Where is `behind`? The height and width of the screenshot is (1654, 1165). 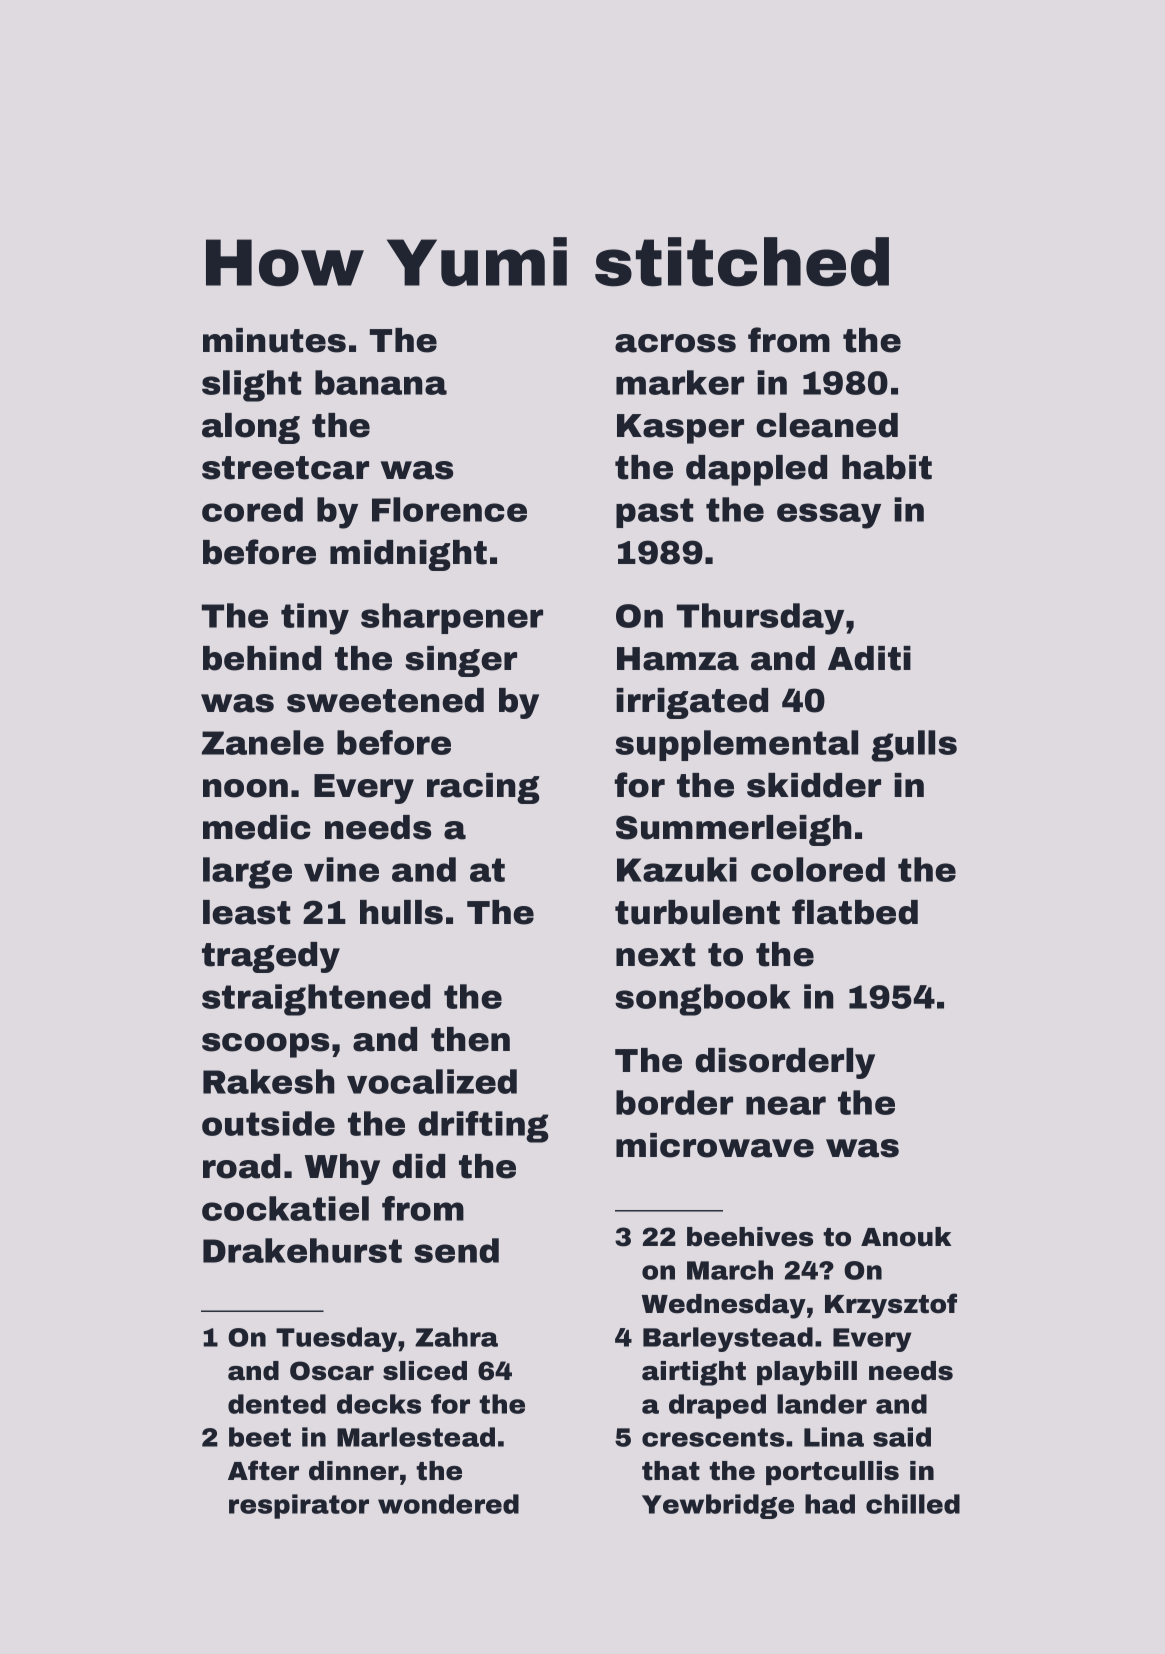 behind is located at coordinates (262, 658).
